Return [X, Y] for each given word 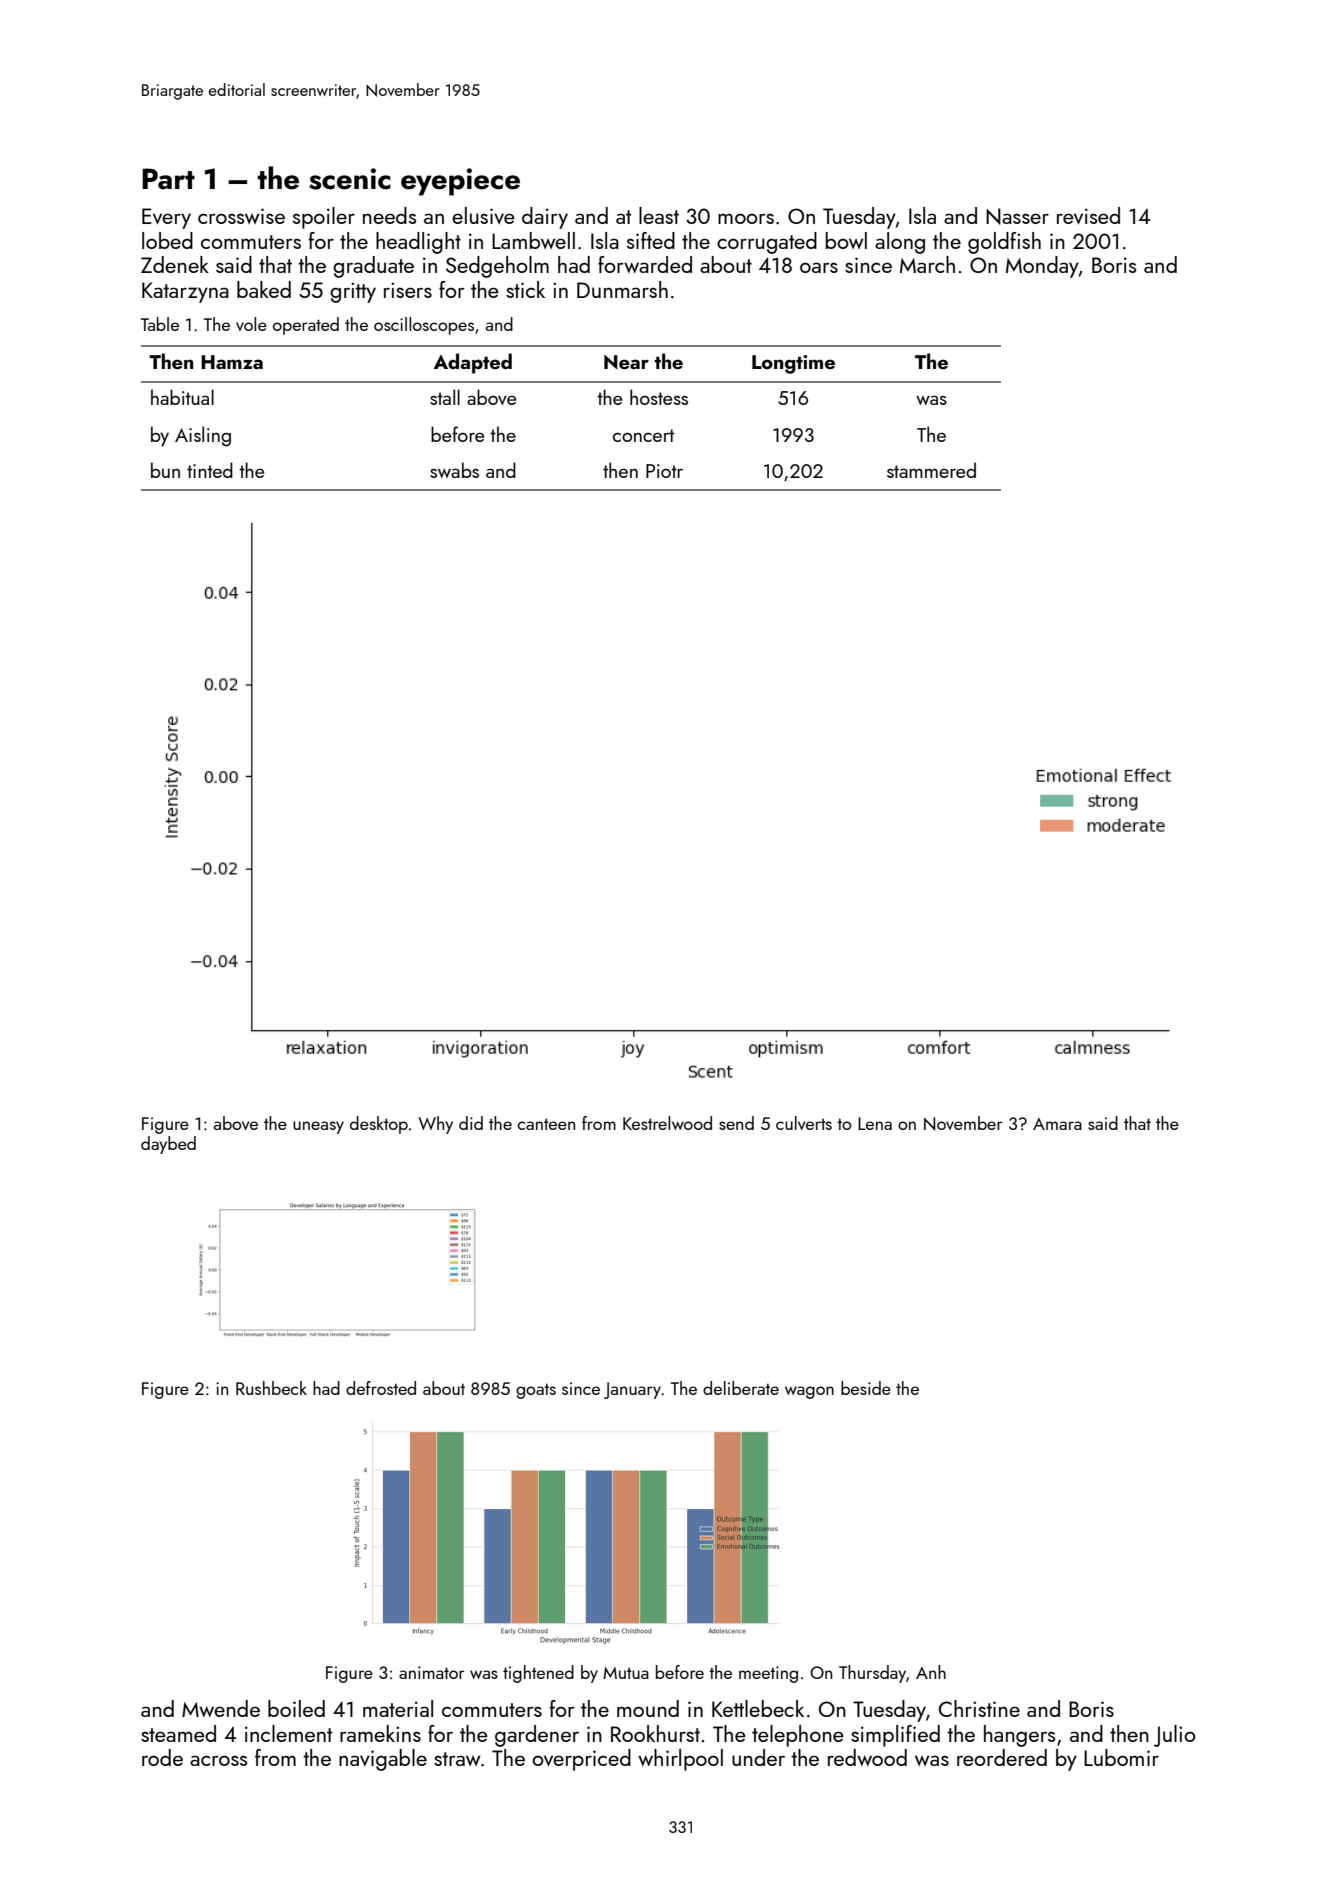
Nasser [1017, 216]
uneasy [318, 1127]
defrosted [381, 1388]
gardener [537, 1736]
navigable [383, 1760]
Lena [875, 1123]
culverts [804, 1123]
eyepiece [460, 182]
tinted [210, 470]
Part [168, 179]
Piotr [664, 471]
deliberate [741, 1388]
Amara [1057, 1124]
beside [866, 1388]
